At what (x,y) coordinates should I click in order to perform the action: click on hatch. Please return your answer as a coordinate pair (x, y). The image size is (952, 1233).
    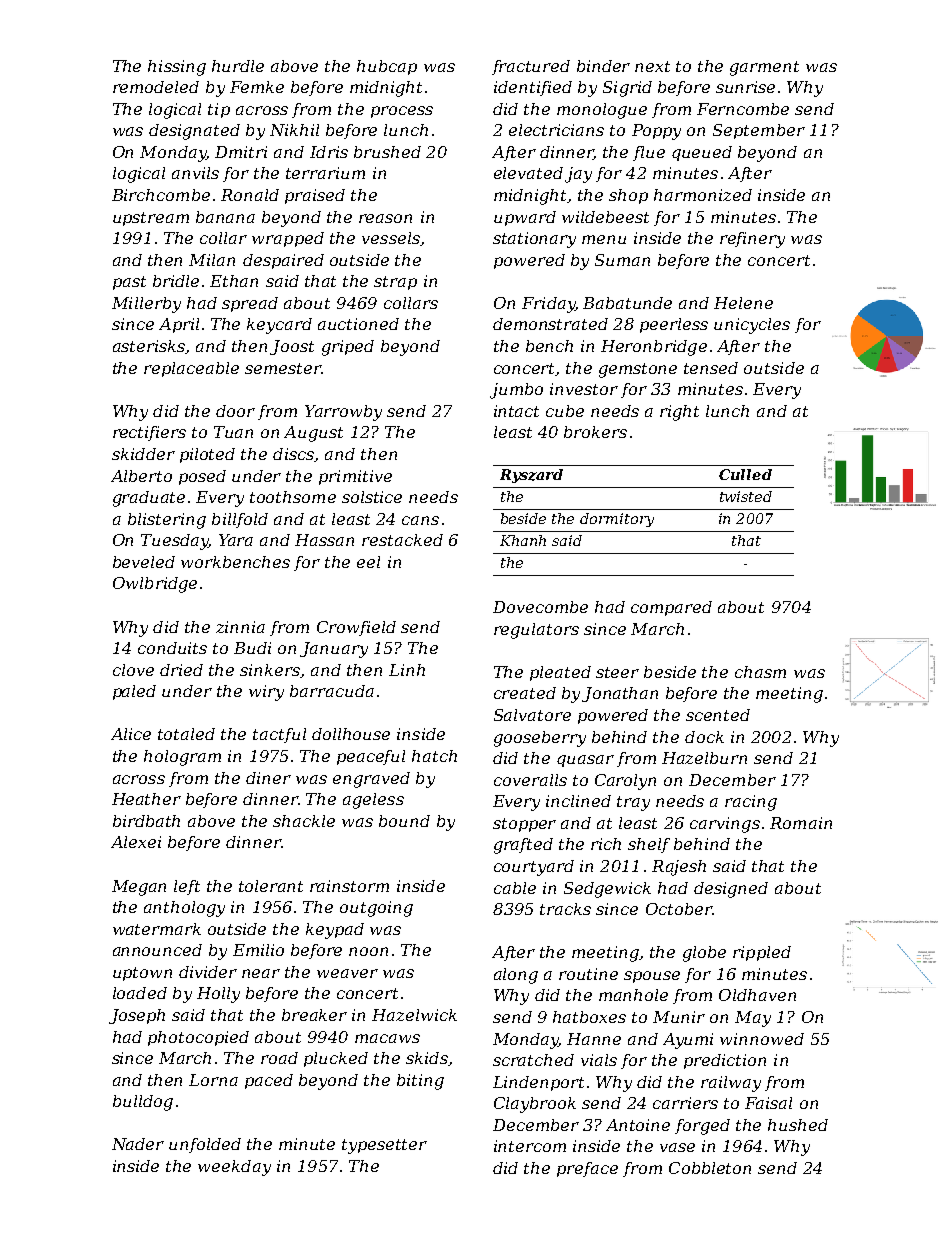
    Looking at the image, I should click on (434, 756).
